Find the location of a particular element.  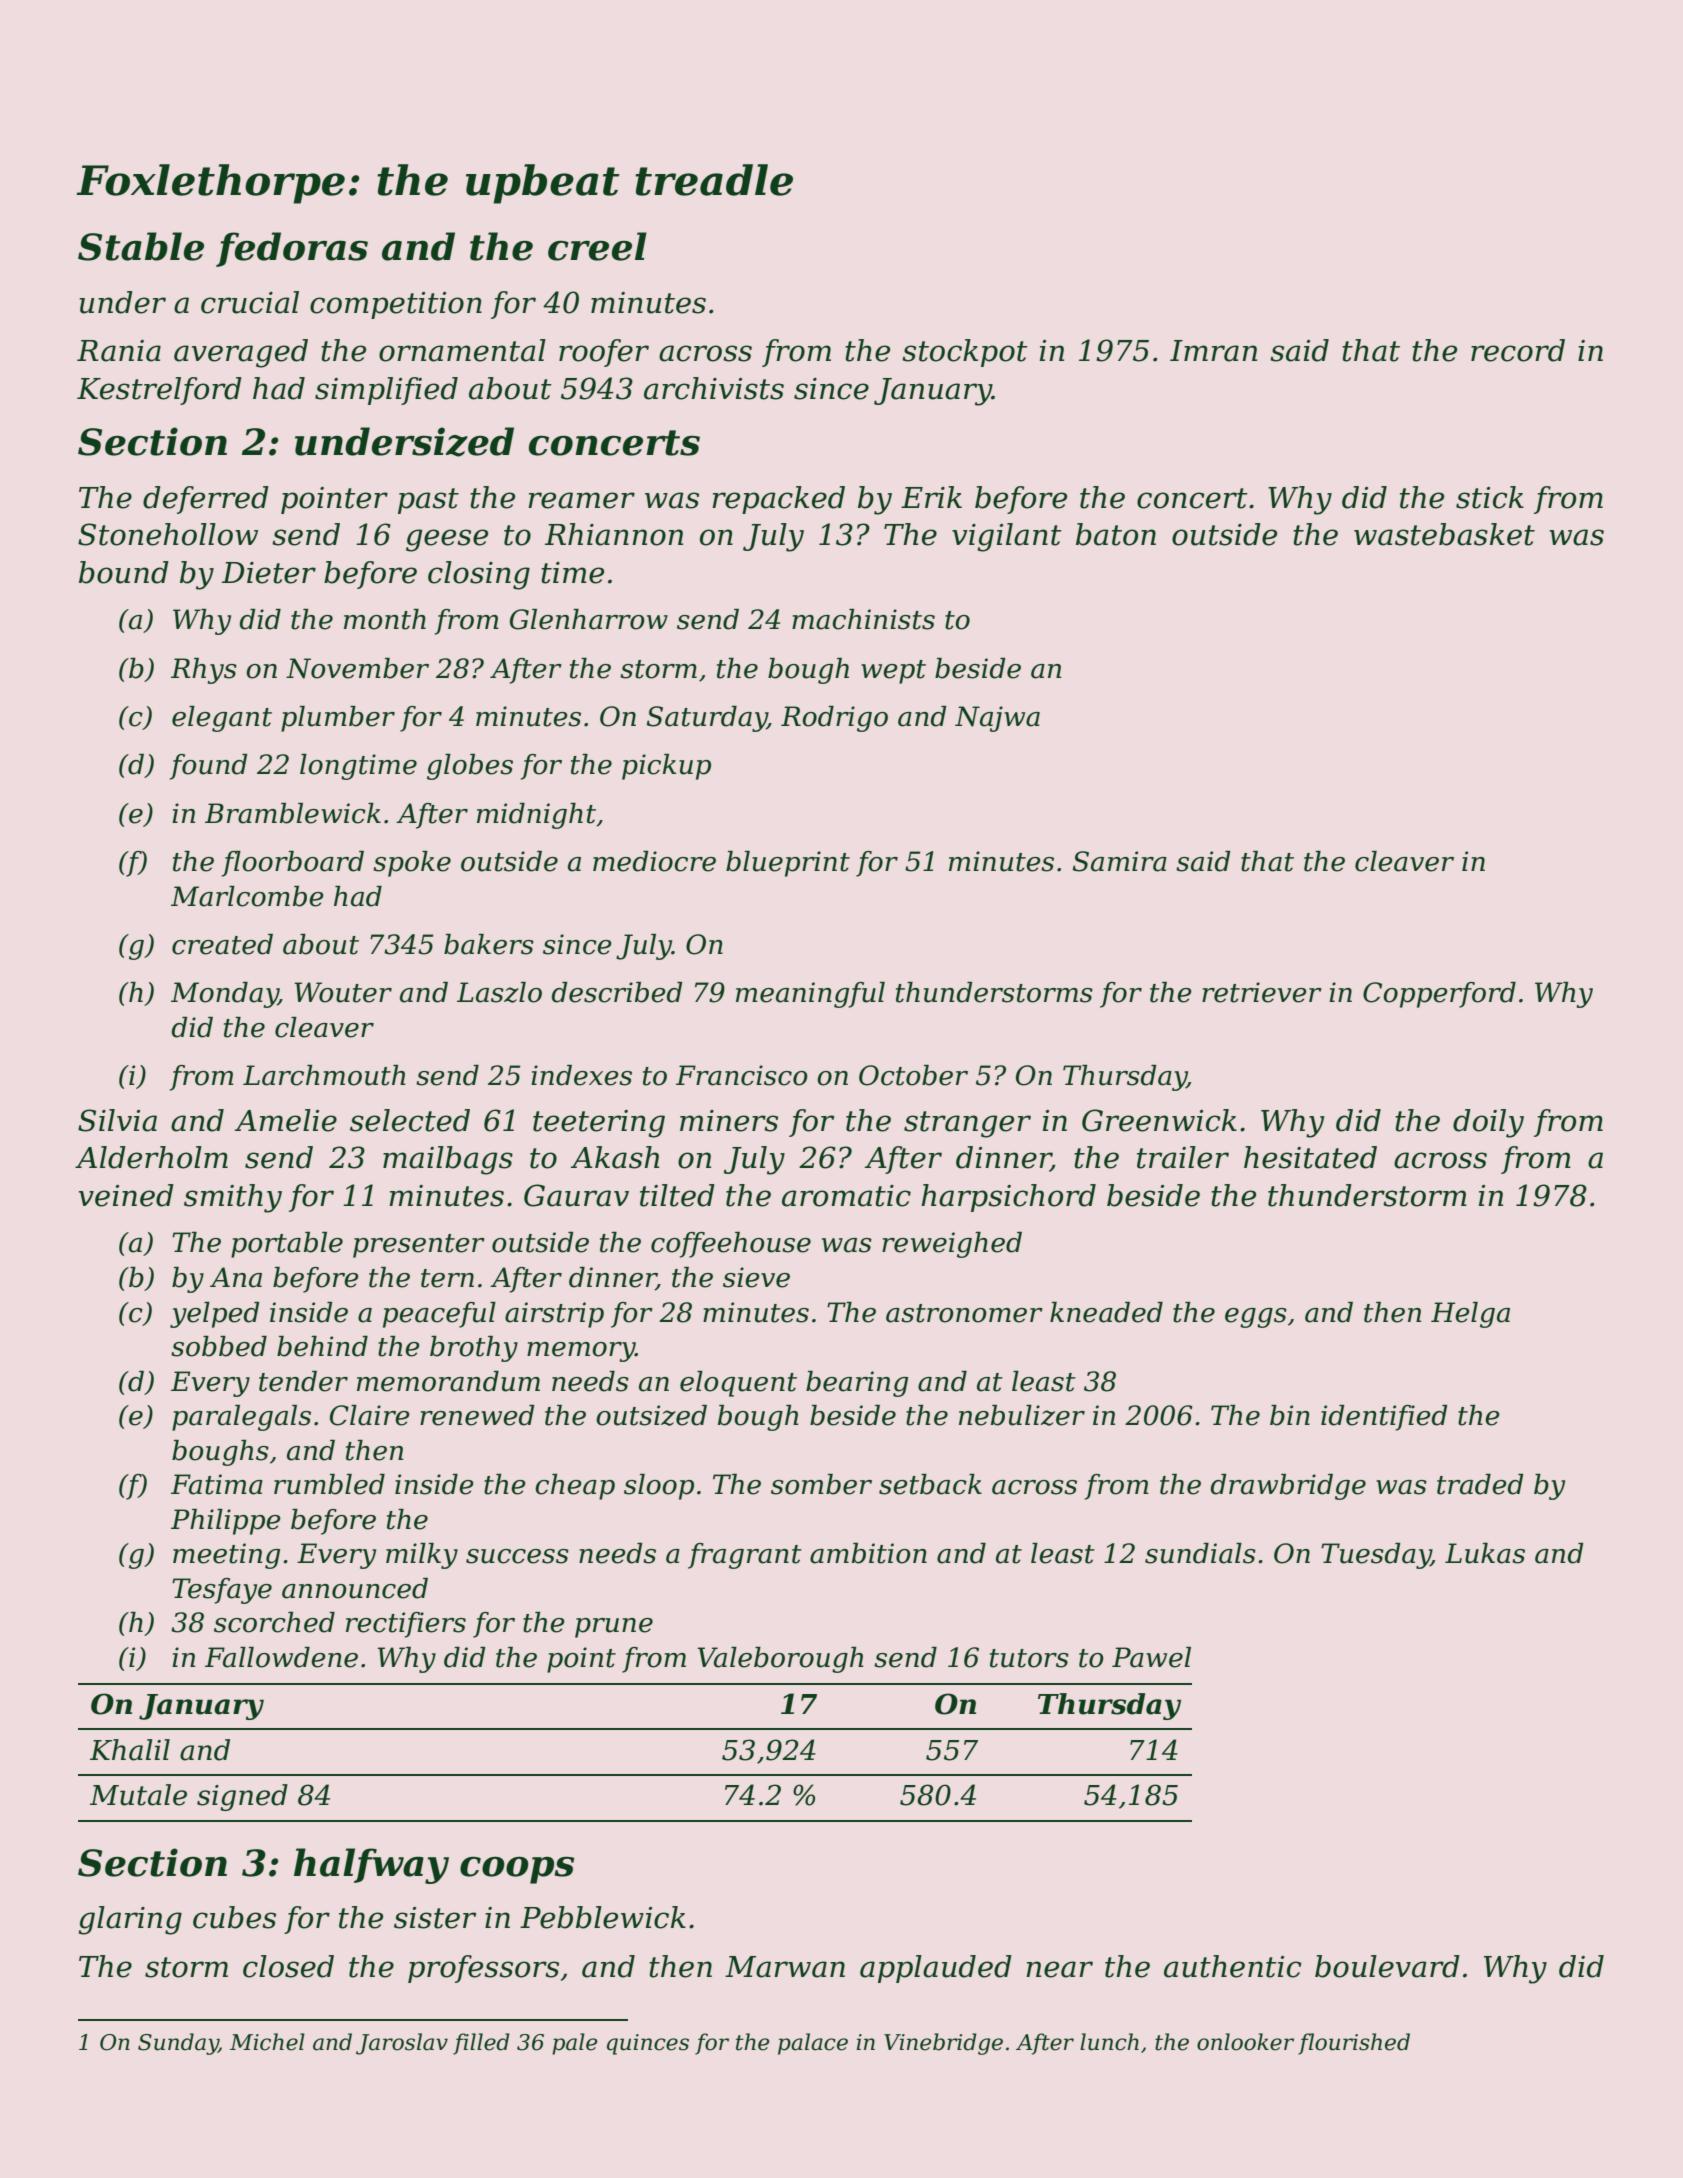

Lukas is located at coordinates (1485, 1553).
